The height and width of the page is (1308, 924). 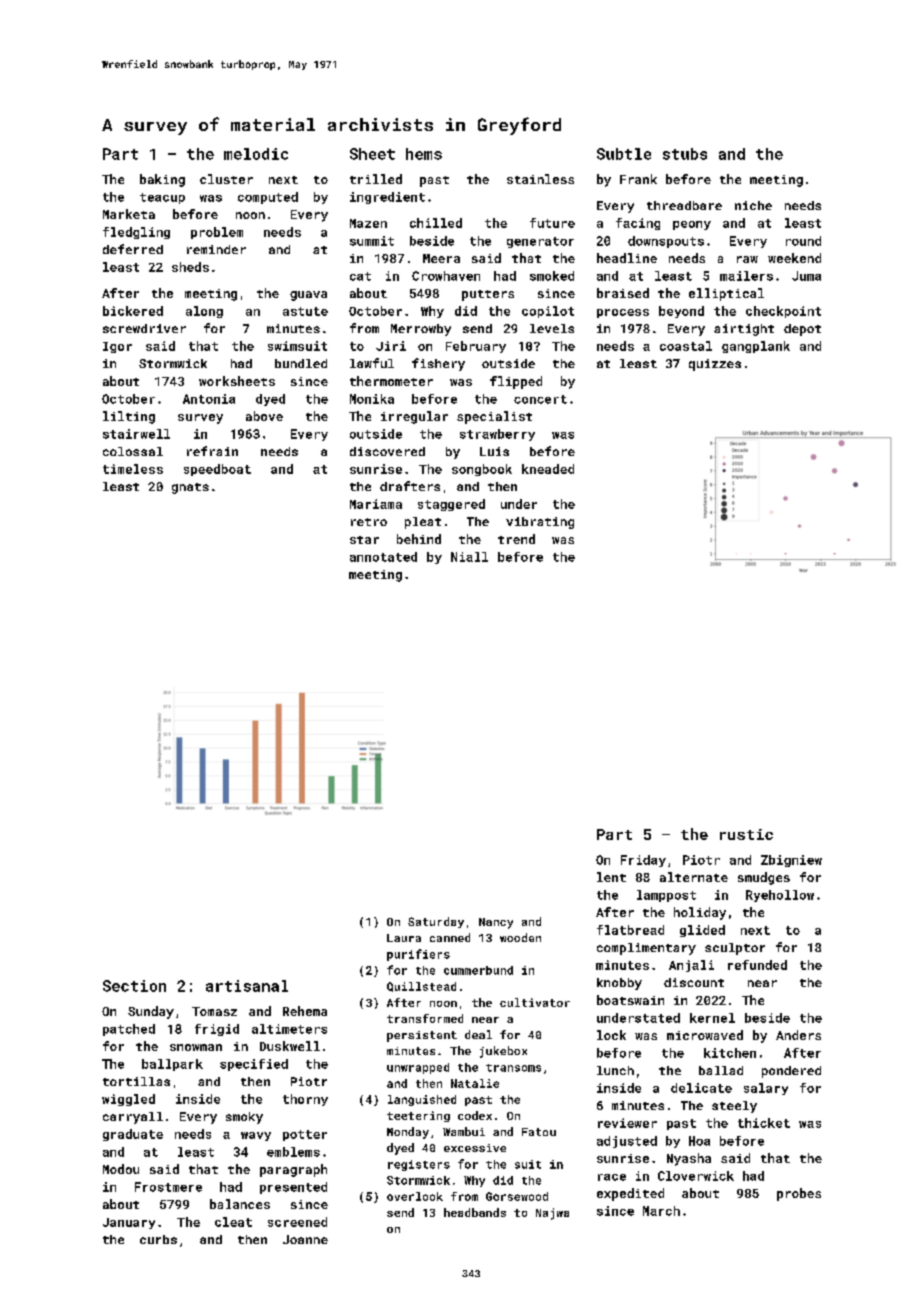 I want to click on baking, so click(x=162, y=180).
